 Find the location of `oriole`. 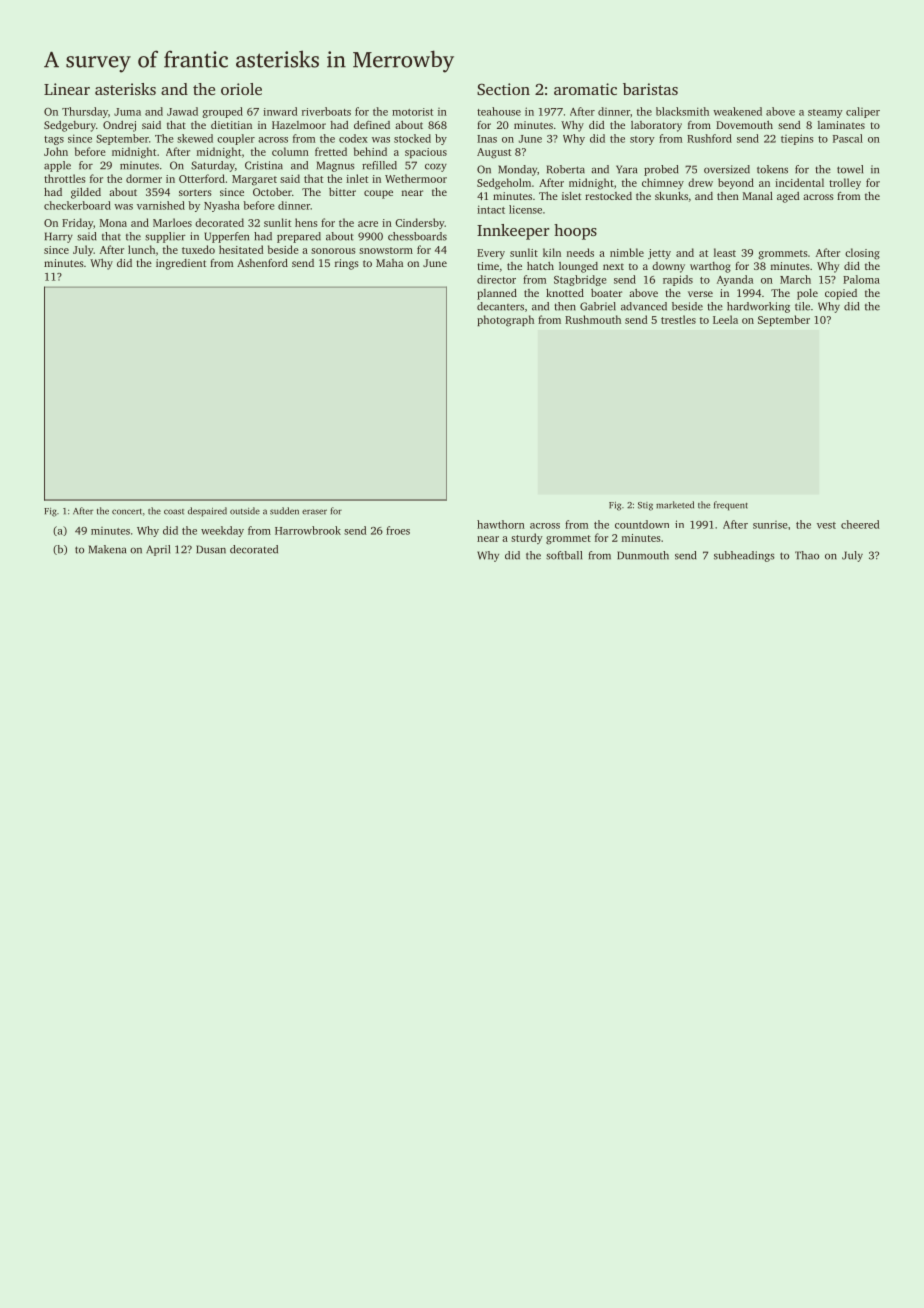

oriole is located at coordinates (241, 89).
